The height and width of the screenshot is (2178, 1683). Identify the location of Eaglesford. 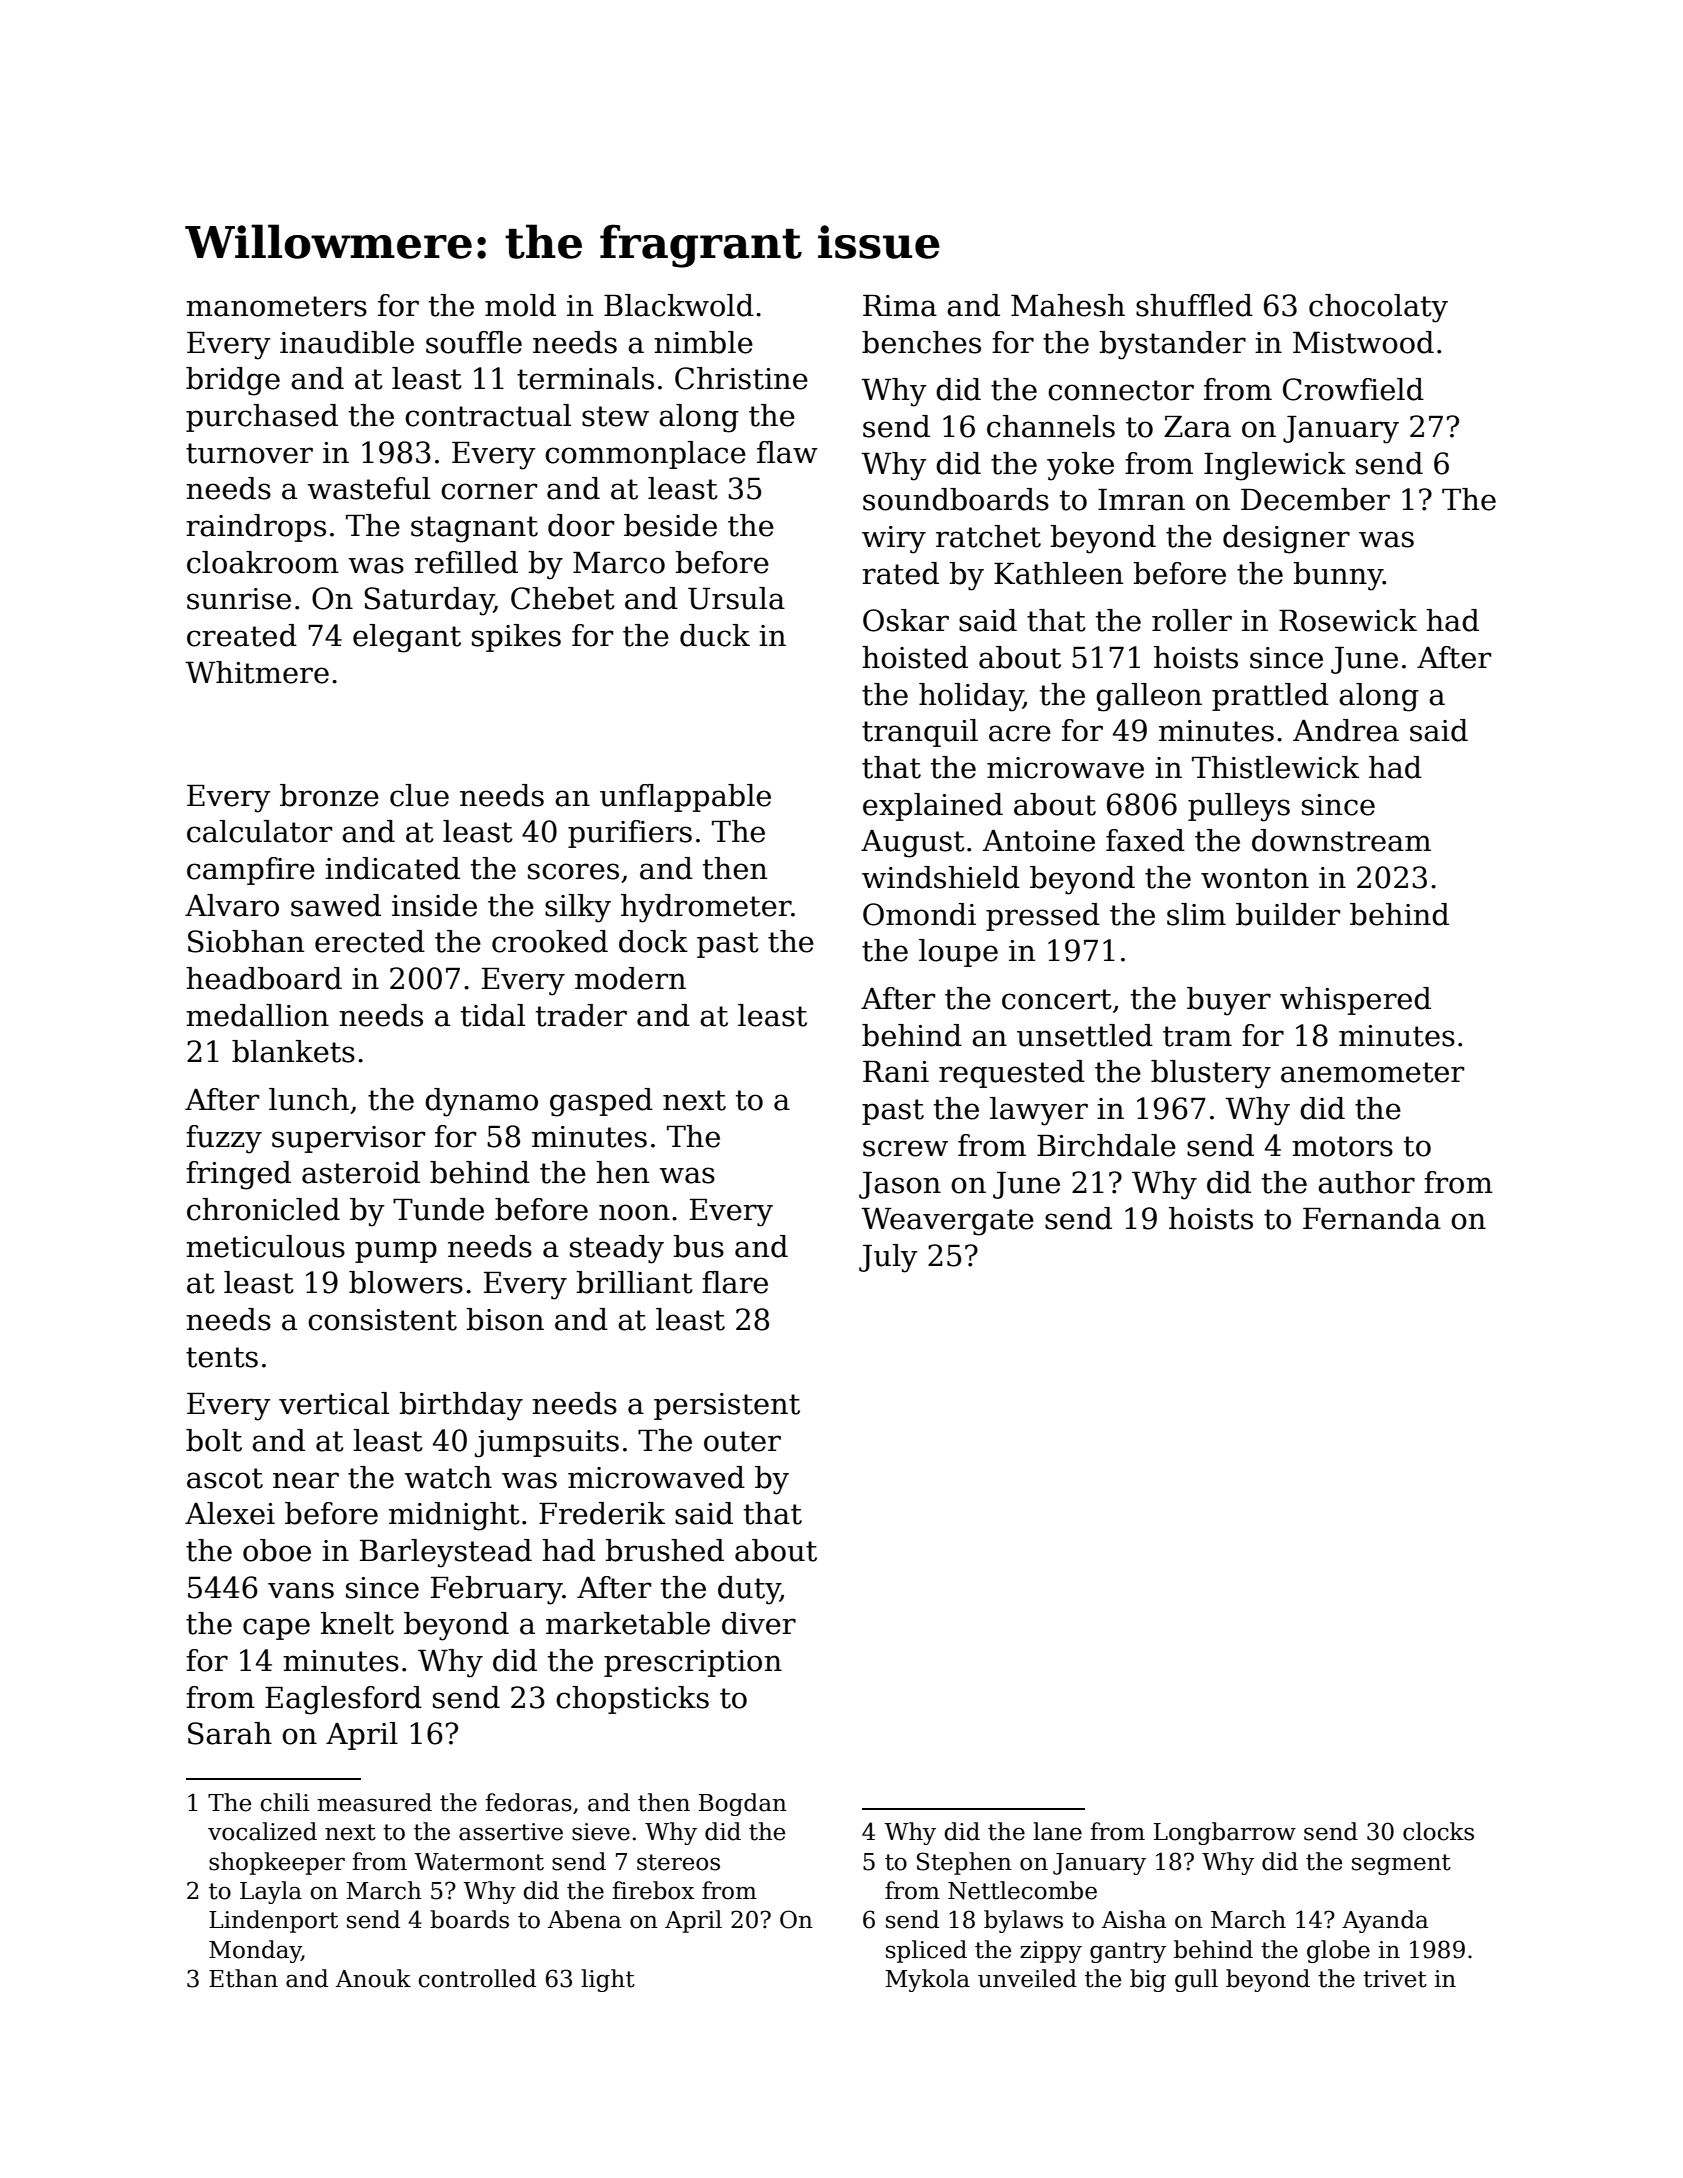
(343, 1700).
